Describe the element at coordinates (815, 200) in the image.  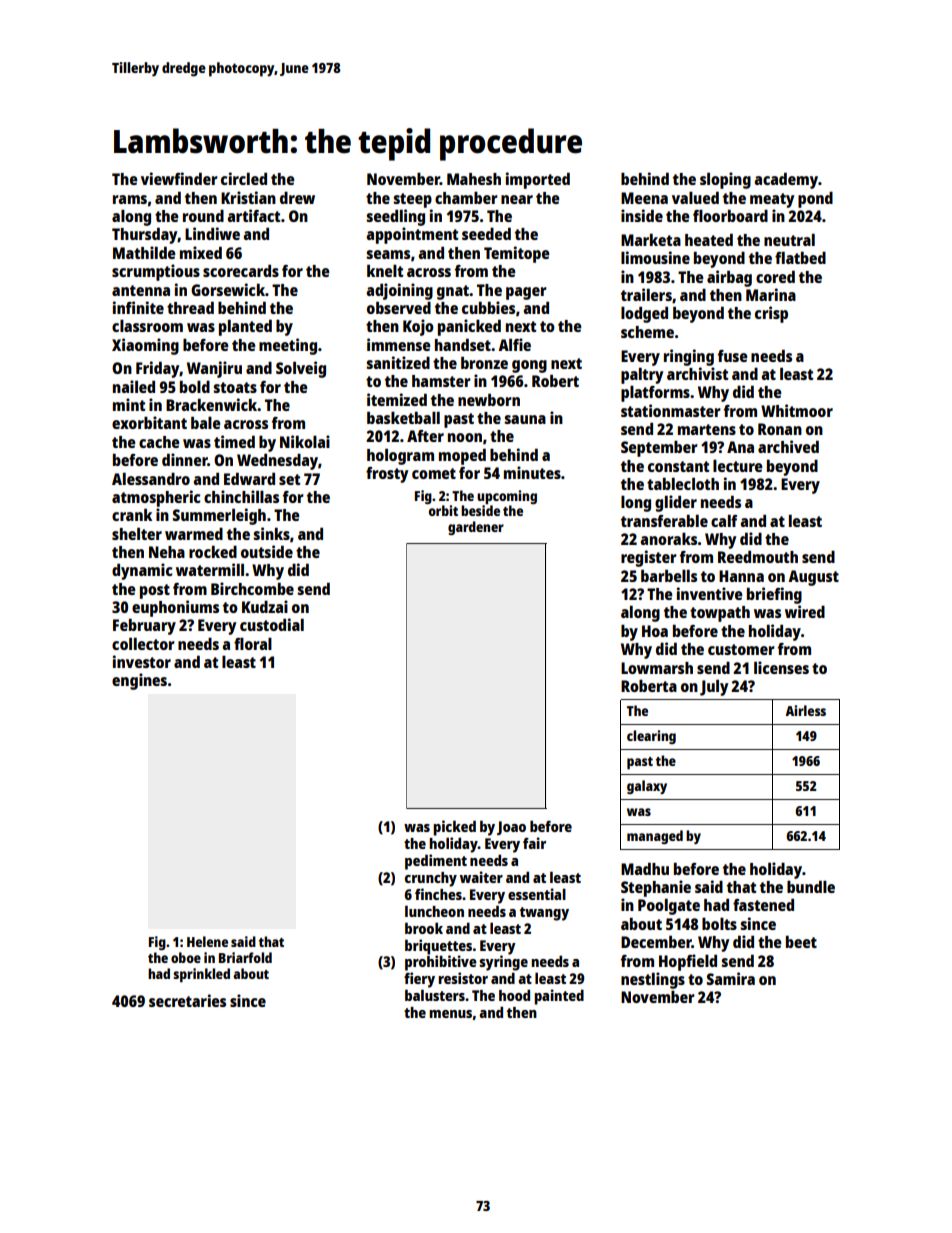
I see `pond` at that location.
